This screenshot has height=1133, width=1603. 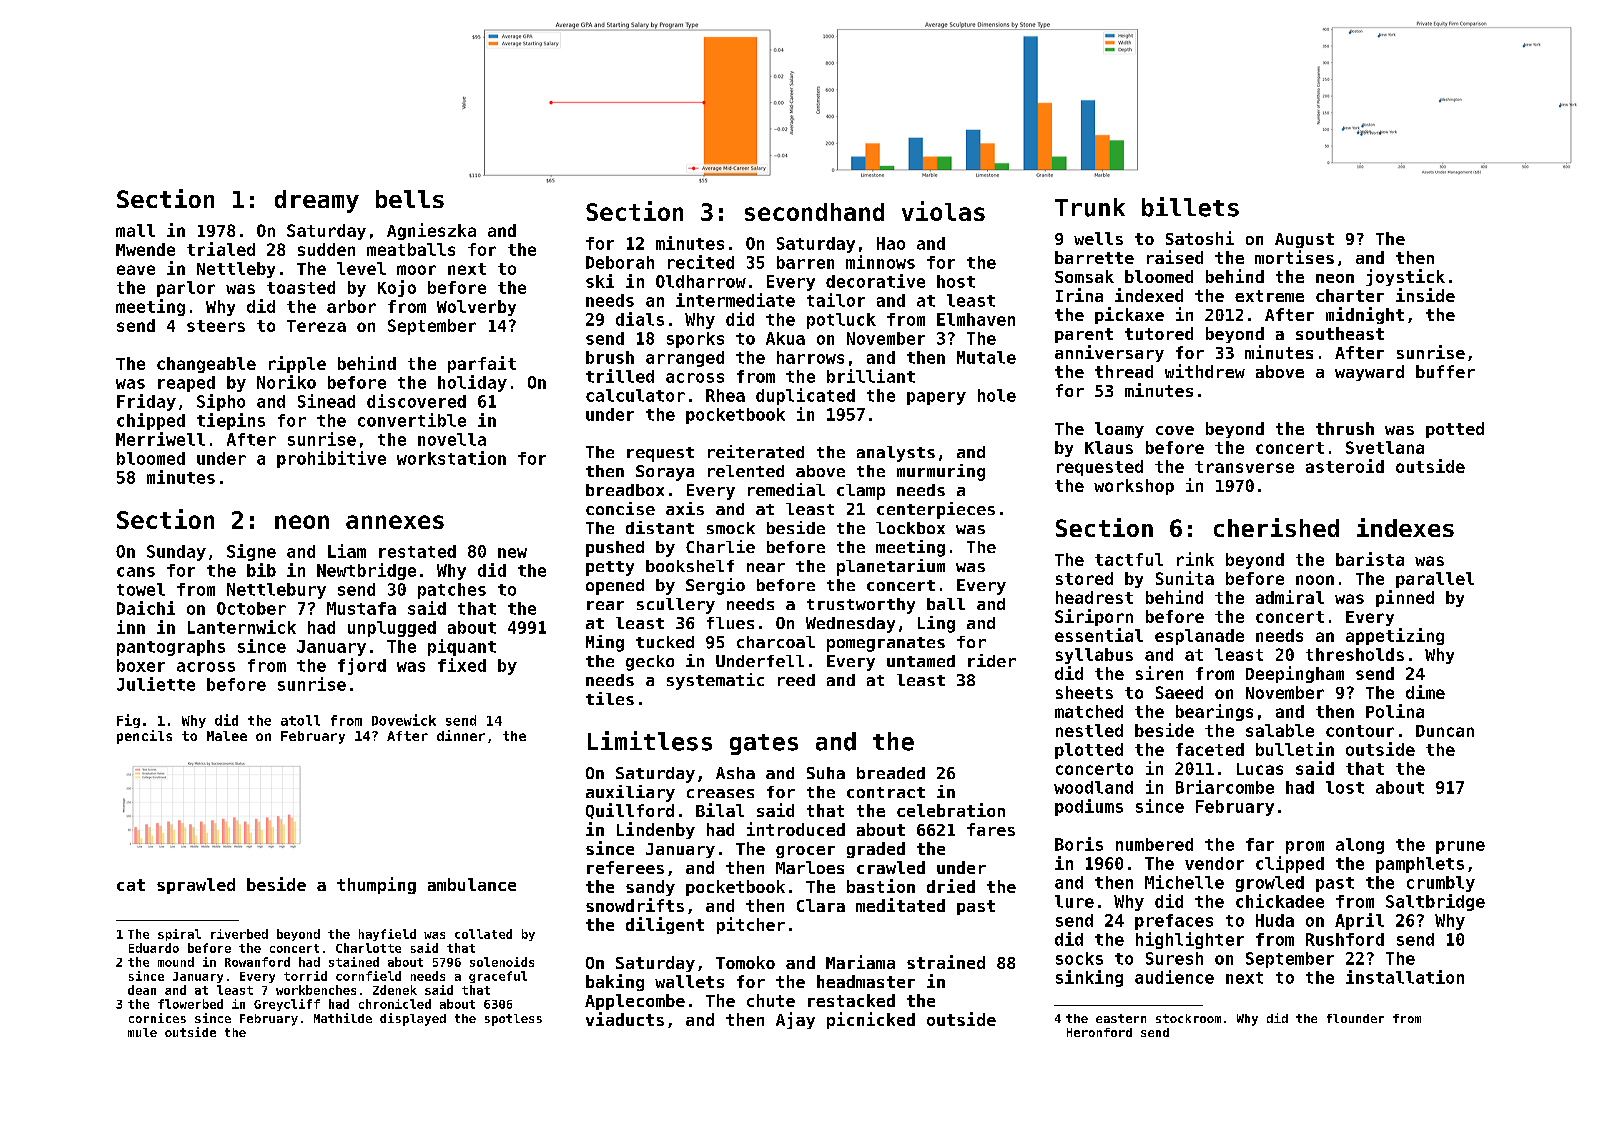 I want to click on Hao, so click(x=891, y=243).
